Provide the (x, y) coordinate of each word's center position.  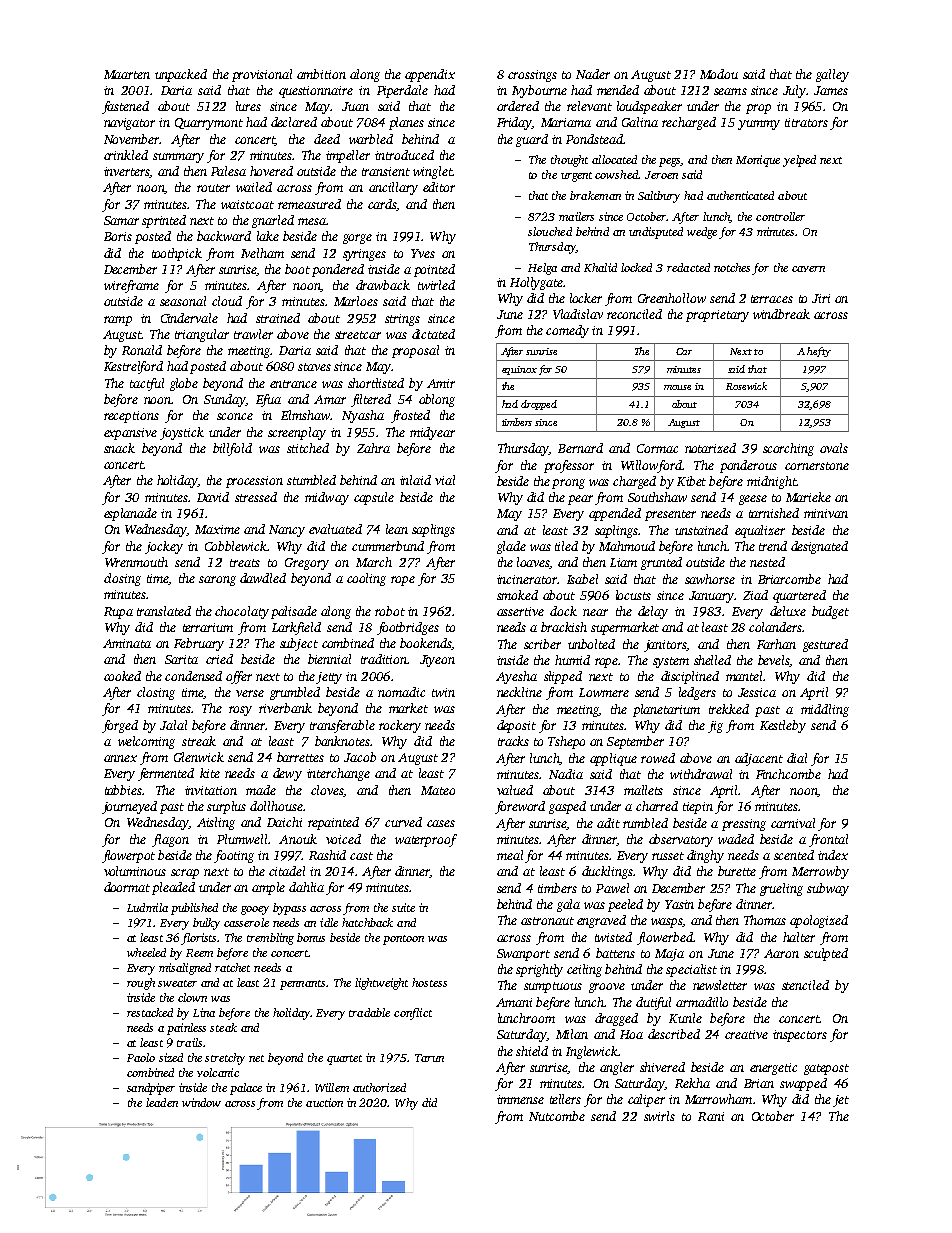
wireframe (131, 286)
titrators (806, 122)
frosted (410, 416)
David (213, 497)
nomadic (401, 692)
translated (164, 611)
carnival (793, 823)
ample (268, 888)
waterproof (426, 840)
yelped (799, 161)
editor (439, 187)
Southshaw (657, 497)
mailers (576, 216)
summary (178, 158)
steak (223, 1027)
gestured (825, 645)
